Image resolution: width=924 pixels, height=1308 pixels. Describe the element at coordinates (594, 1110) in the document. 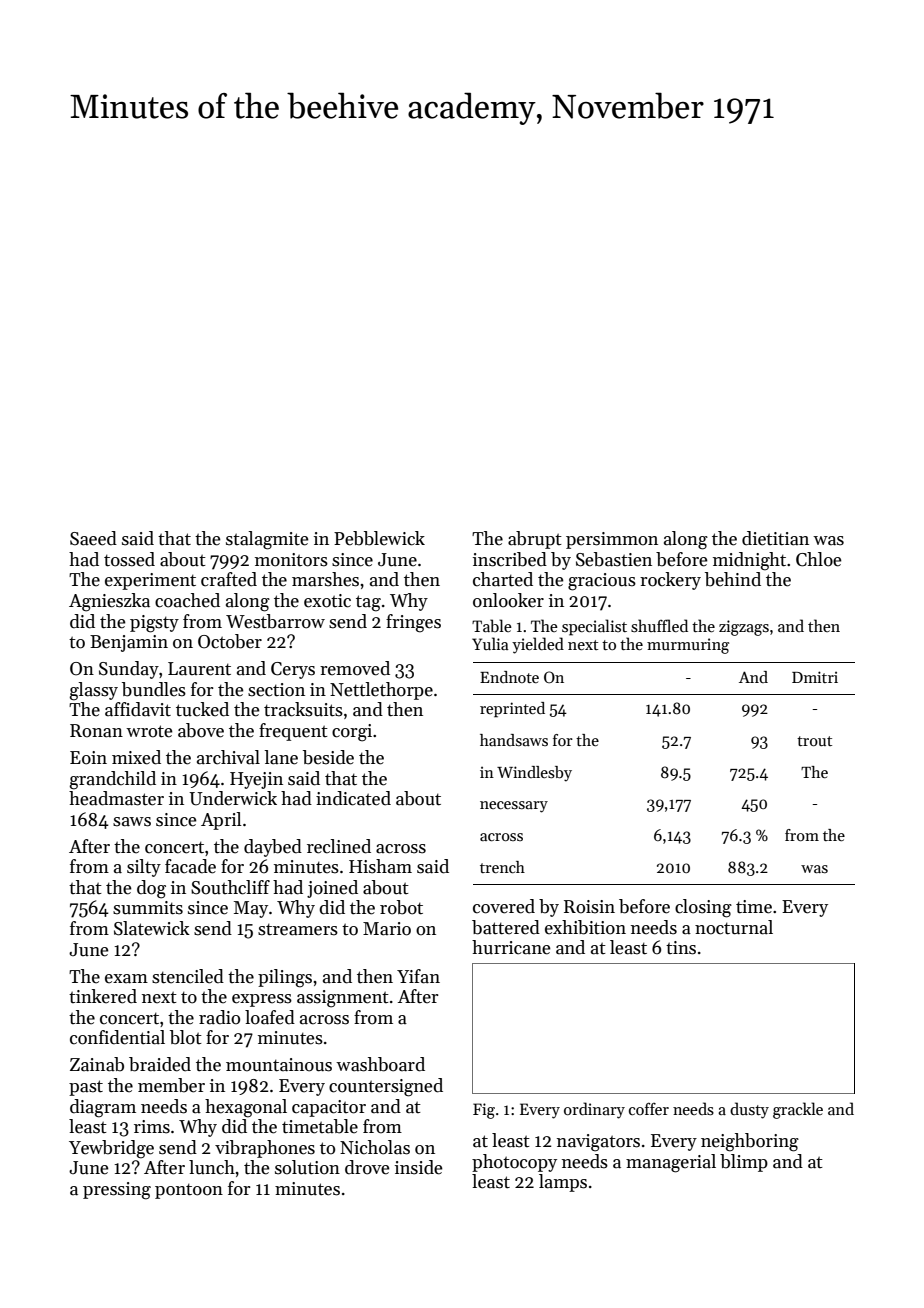

I see `ordinary` at that location.
